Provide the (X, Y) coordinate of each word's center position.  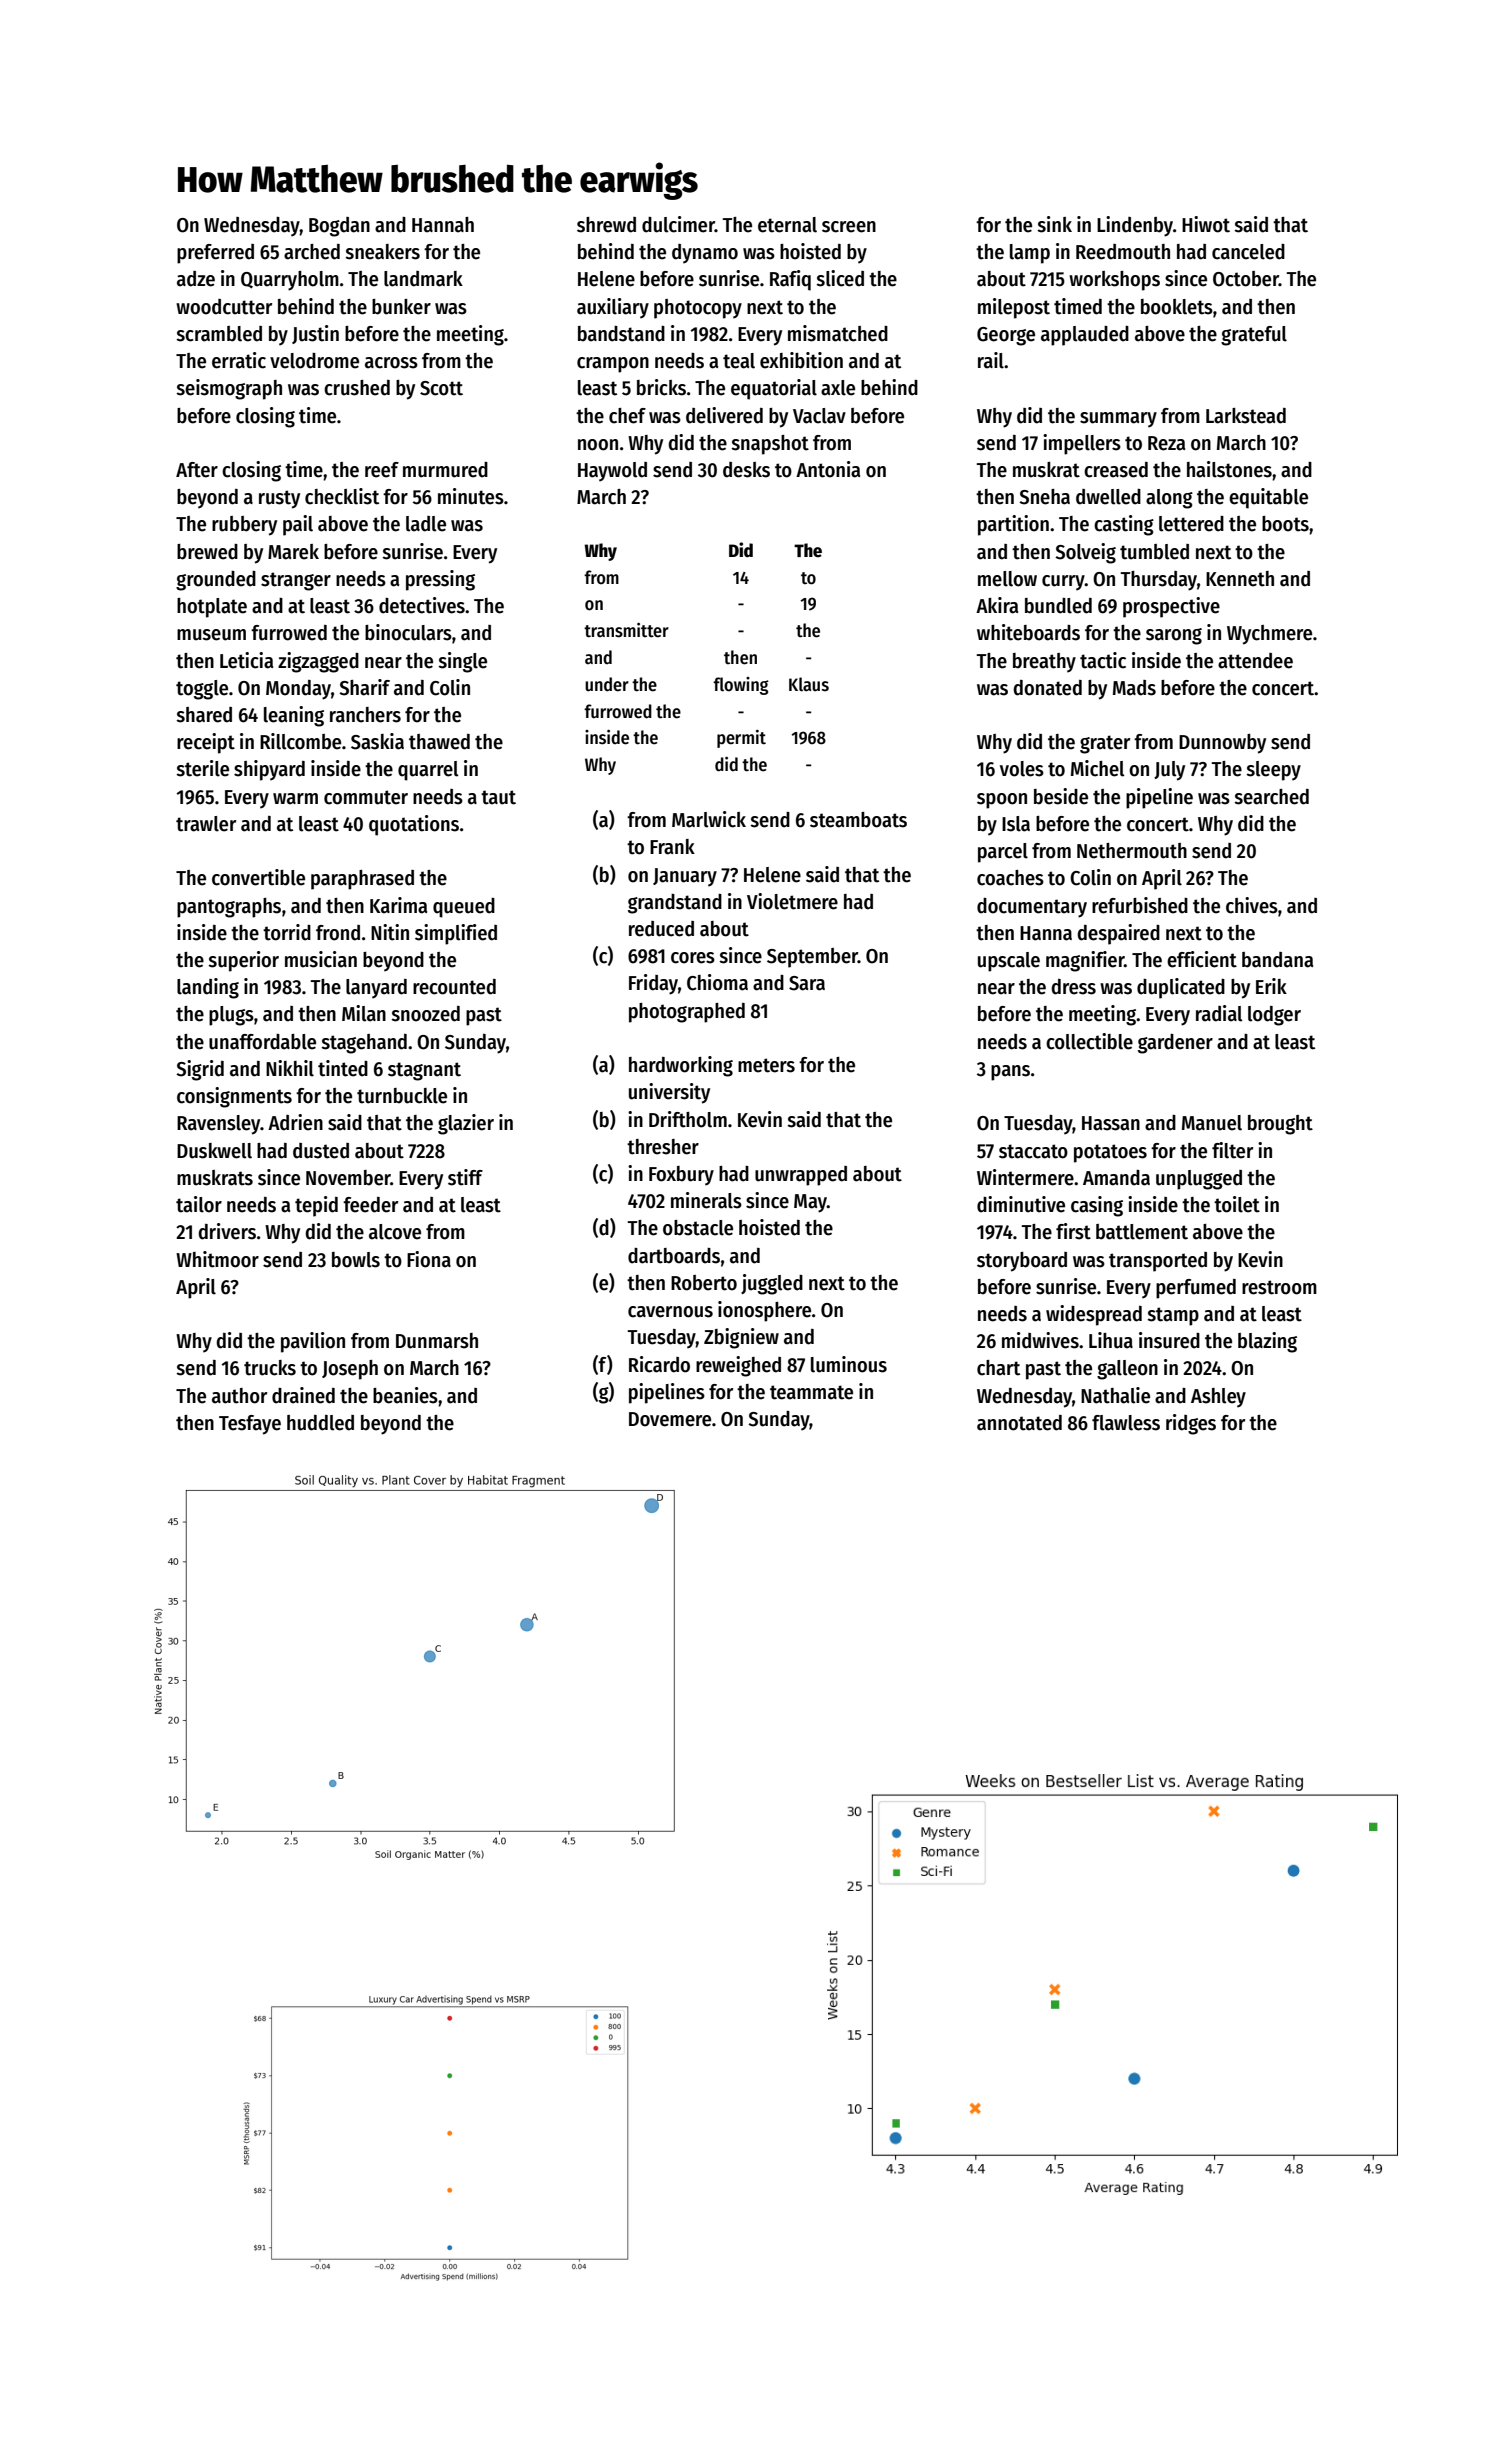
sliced (840, 278)
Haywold (612, 472)
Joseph (350, 1370)
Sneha (1044, 497)
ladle (426, 524)
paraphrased (362, 880)
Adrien (295, 1122)
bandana (1277, 960)
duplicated (1181, 988)
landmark (423, 279)
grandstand (675, 904)
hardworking (681, 1066)
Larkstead (1246, 416)
